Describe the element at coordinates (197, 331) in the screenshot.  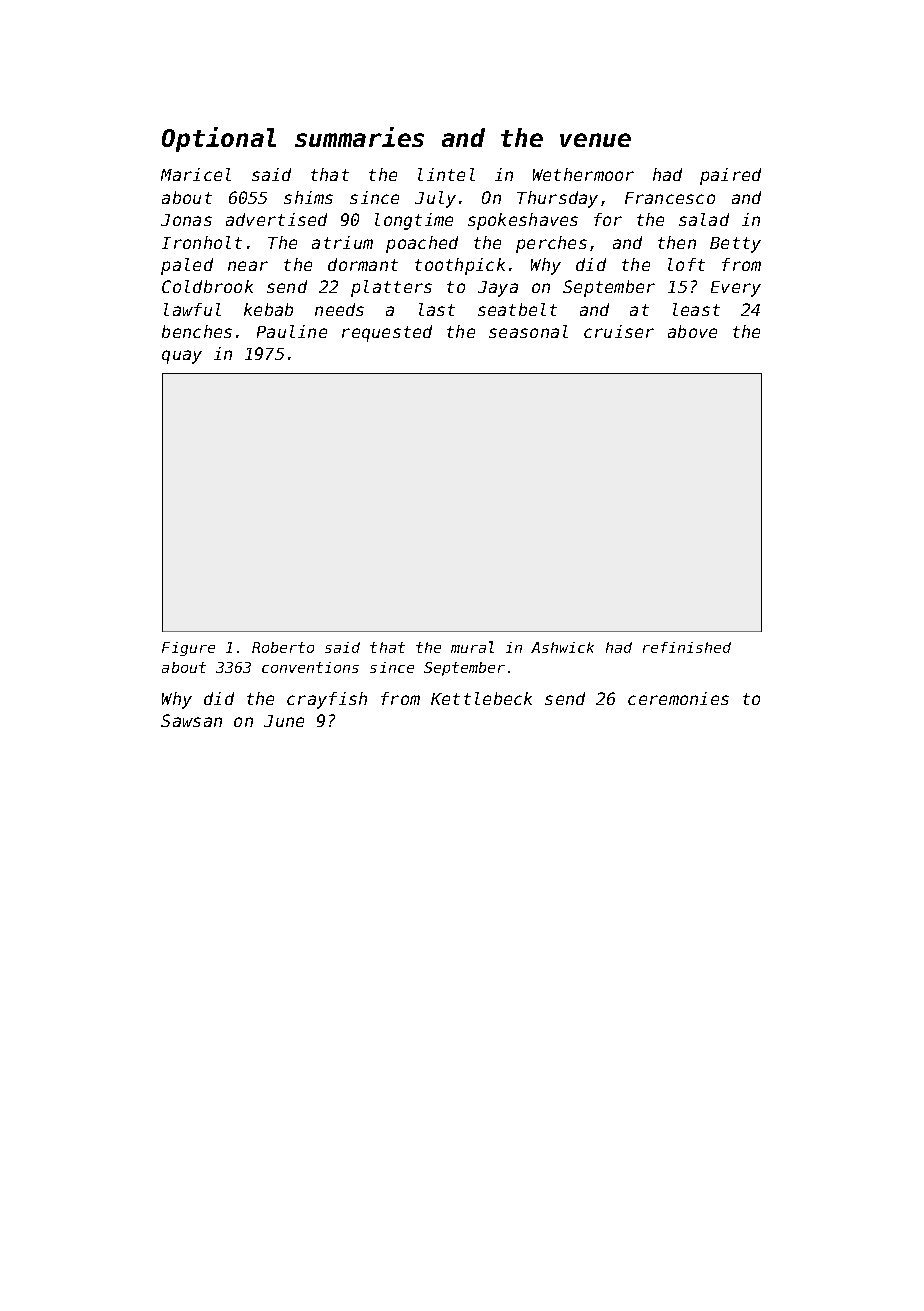
I see `benches` at that location.
